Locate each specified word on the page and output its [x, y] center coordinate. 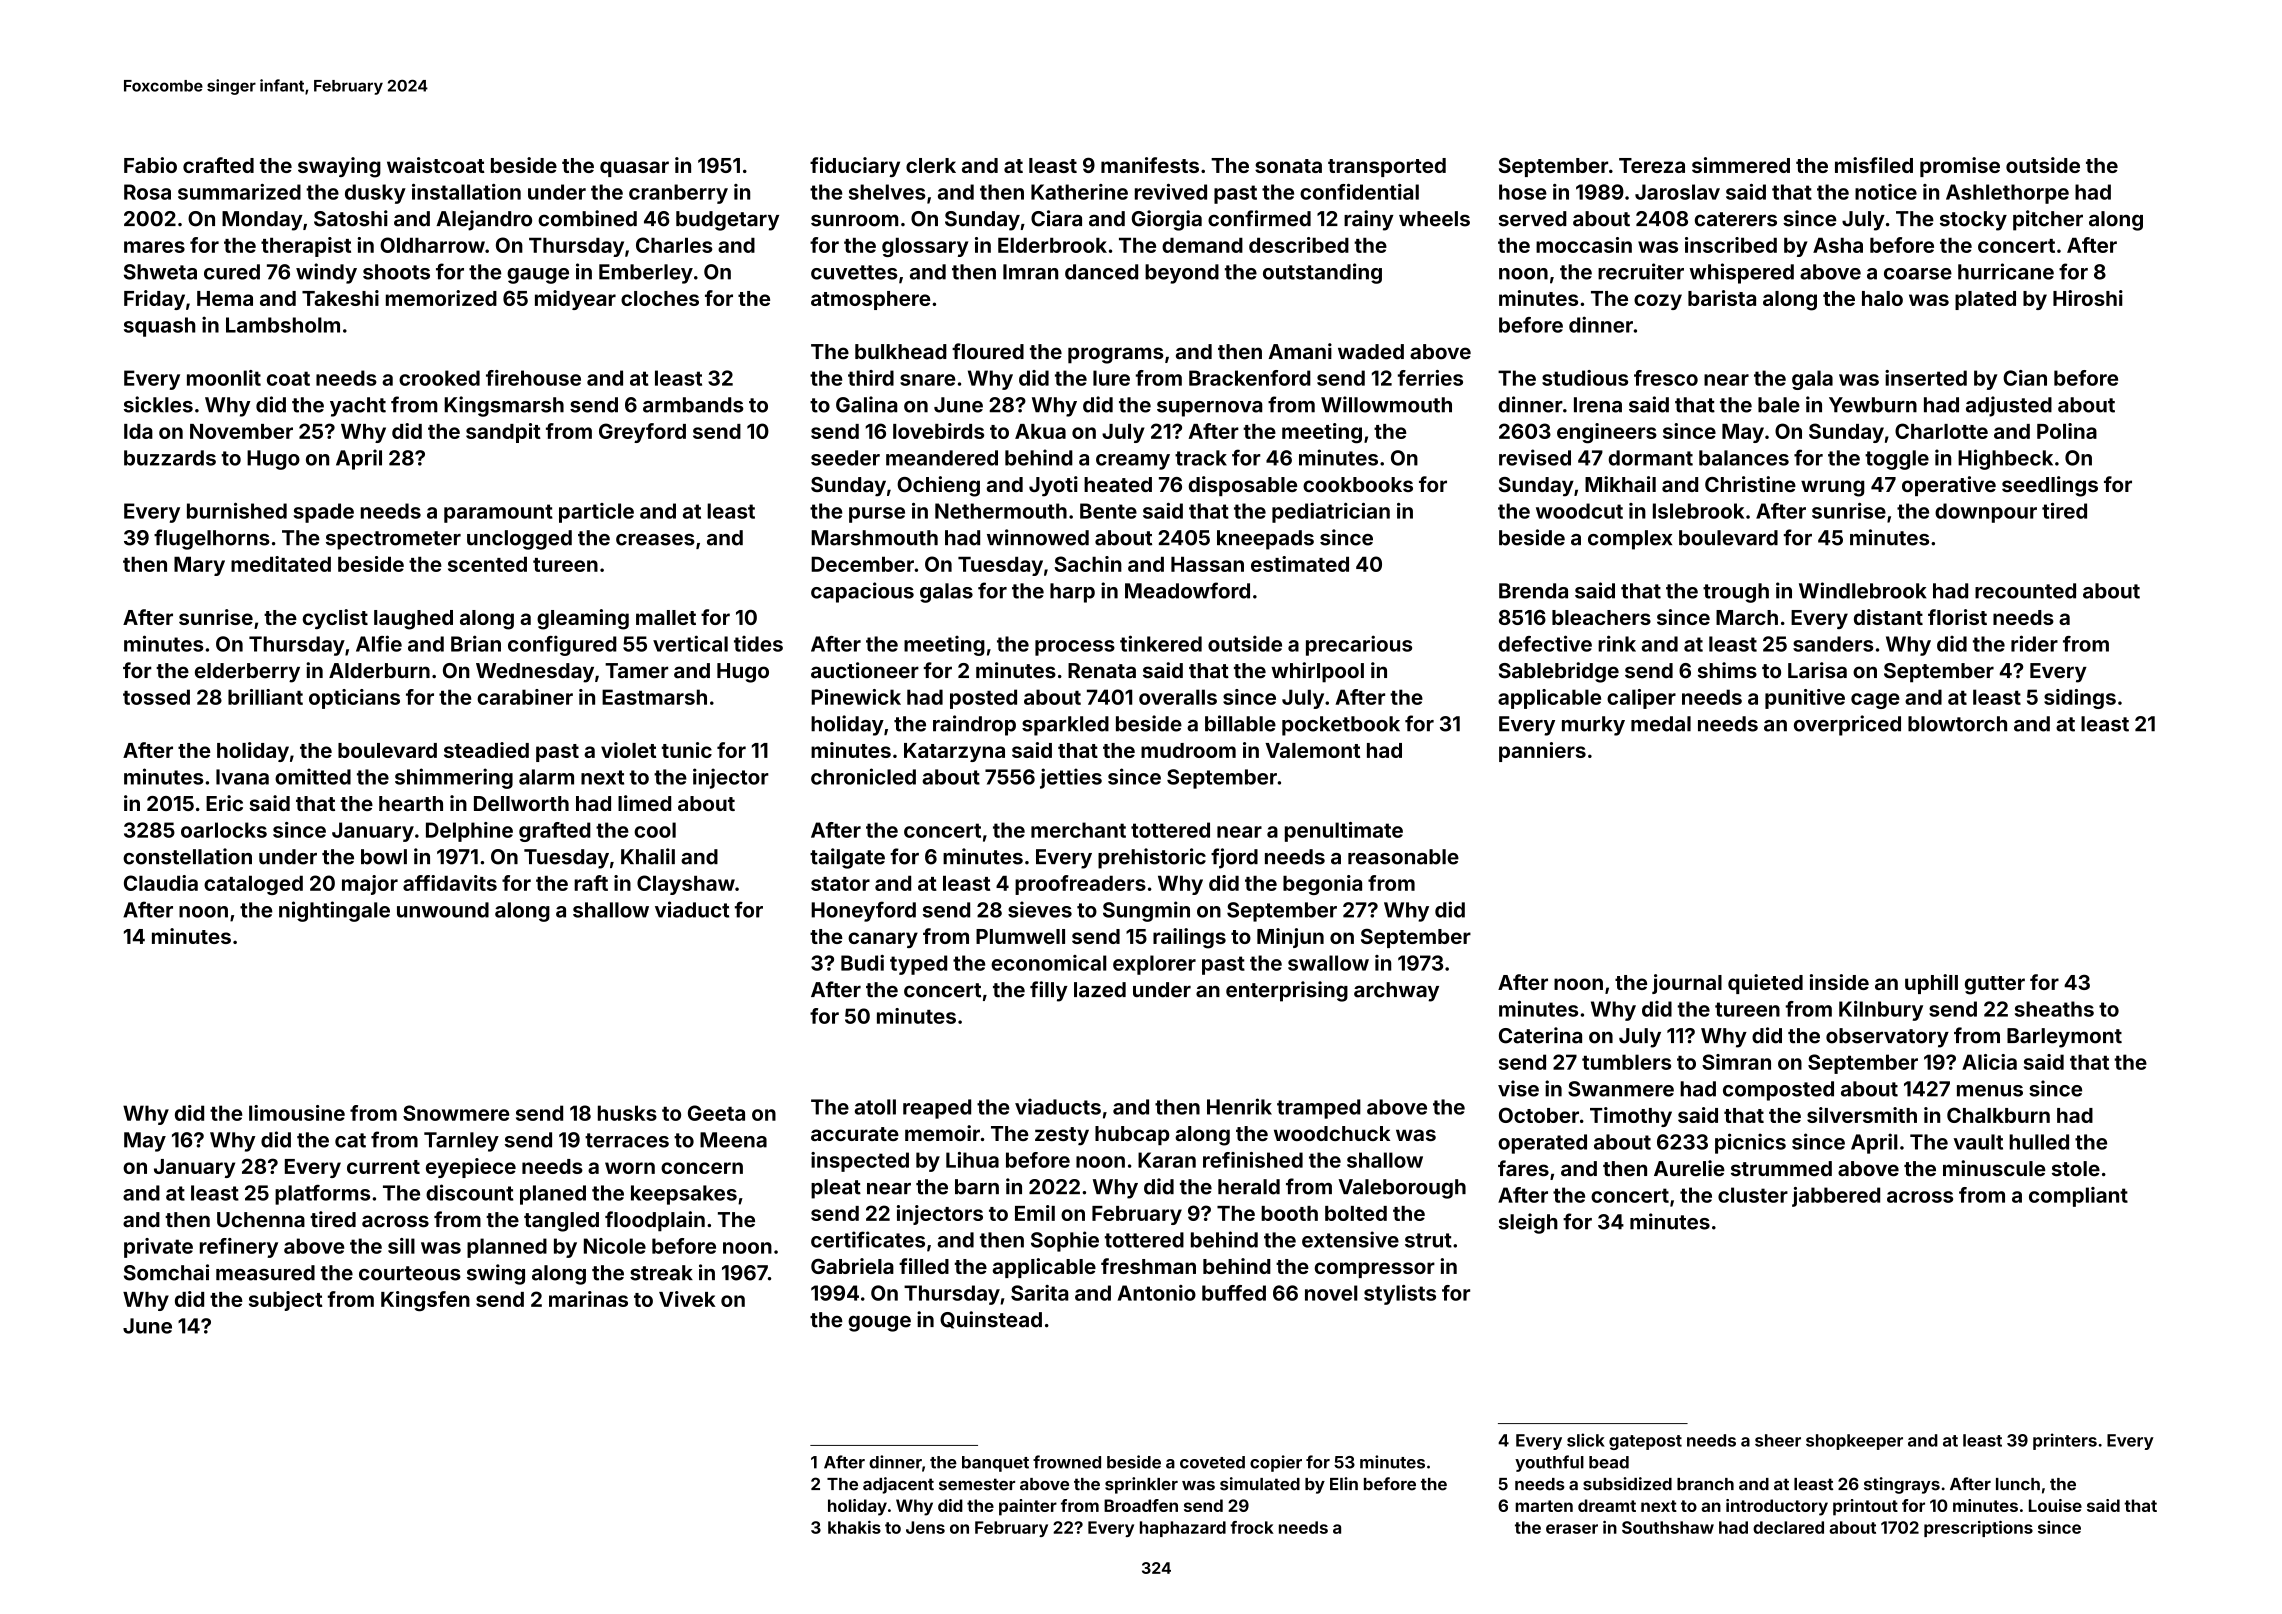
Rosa [147, 192]
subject [285, 1301]
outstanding [1322, 273]
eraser [1572, 1529]
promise [1960, 167]
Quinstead [991, 1320]
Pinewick [856, 697]
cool [655, 830]
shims [1727, 670]
